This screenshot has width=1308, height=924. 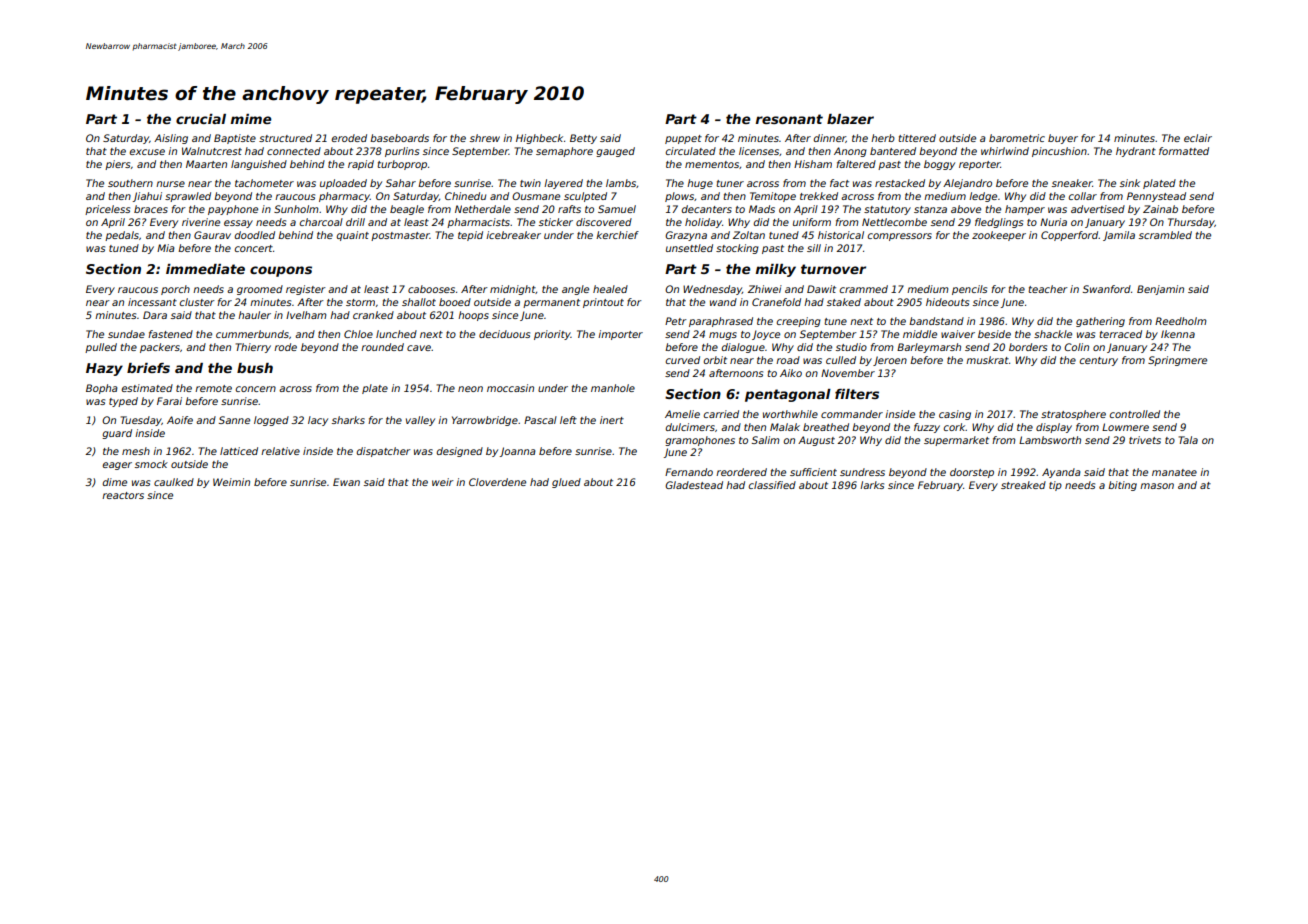 I want to click on crucial, so click(x=201, y=119).
